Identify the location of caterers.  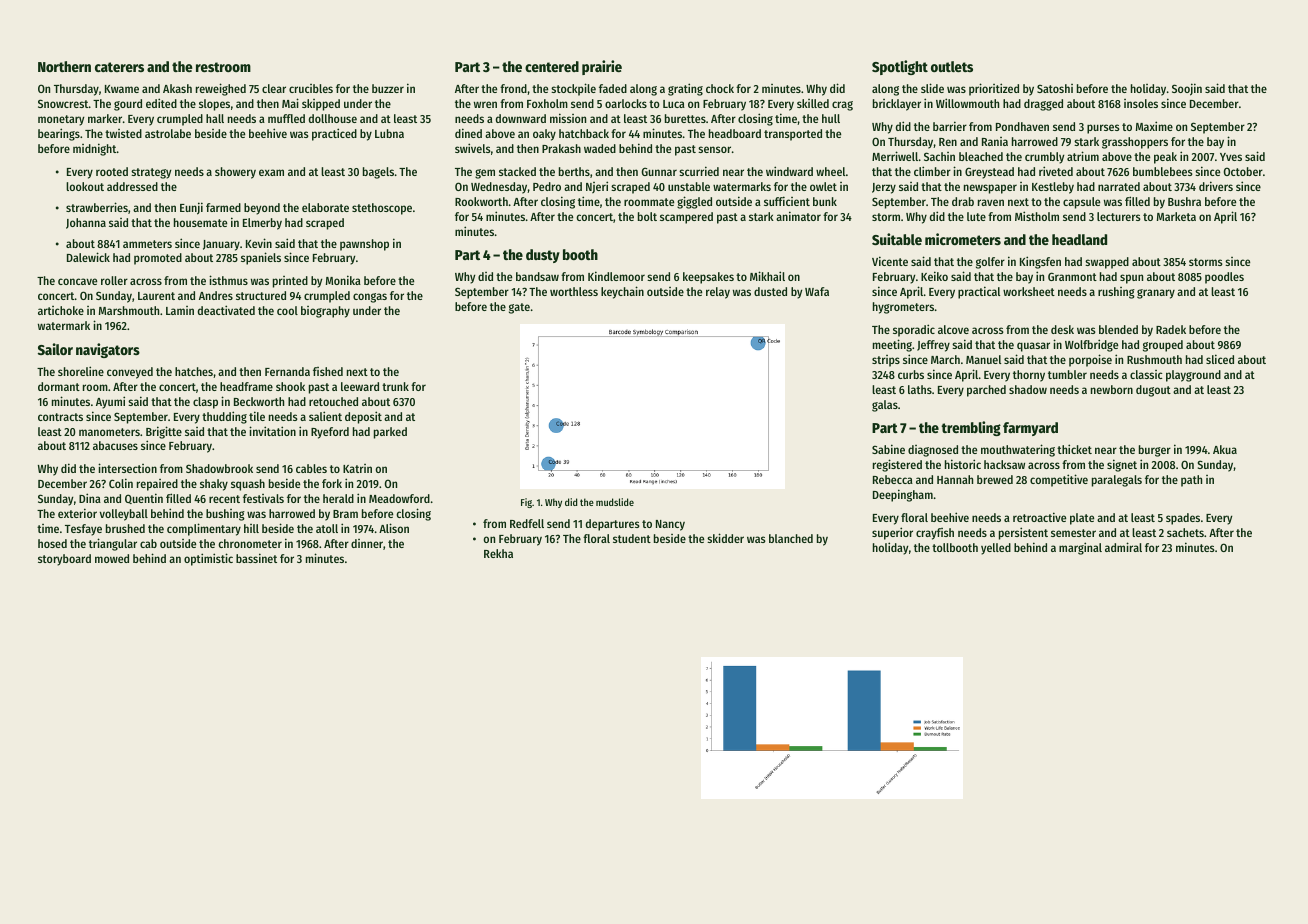
(119, 67).
